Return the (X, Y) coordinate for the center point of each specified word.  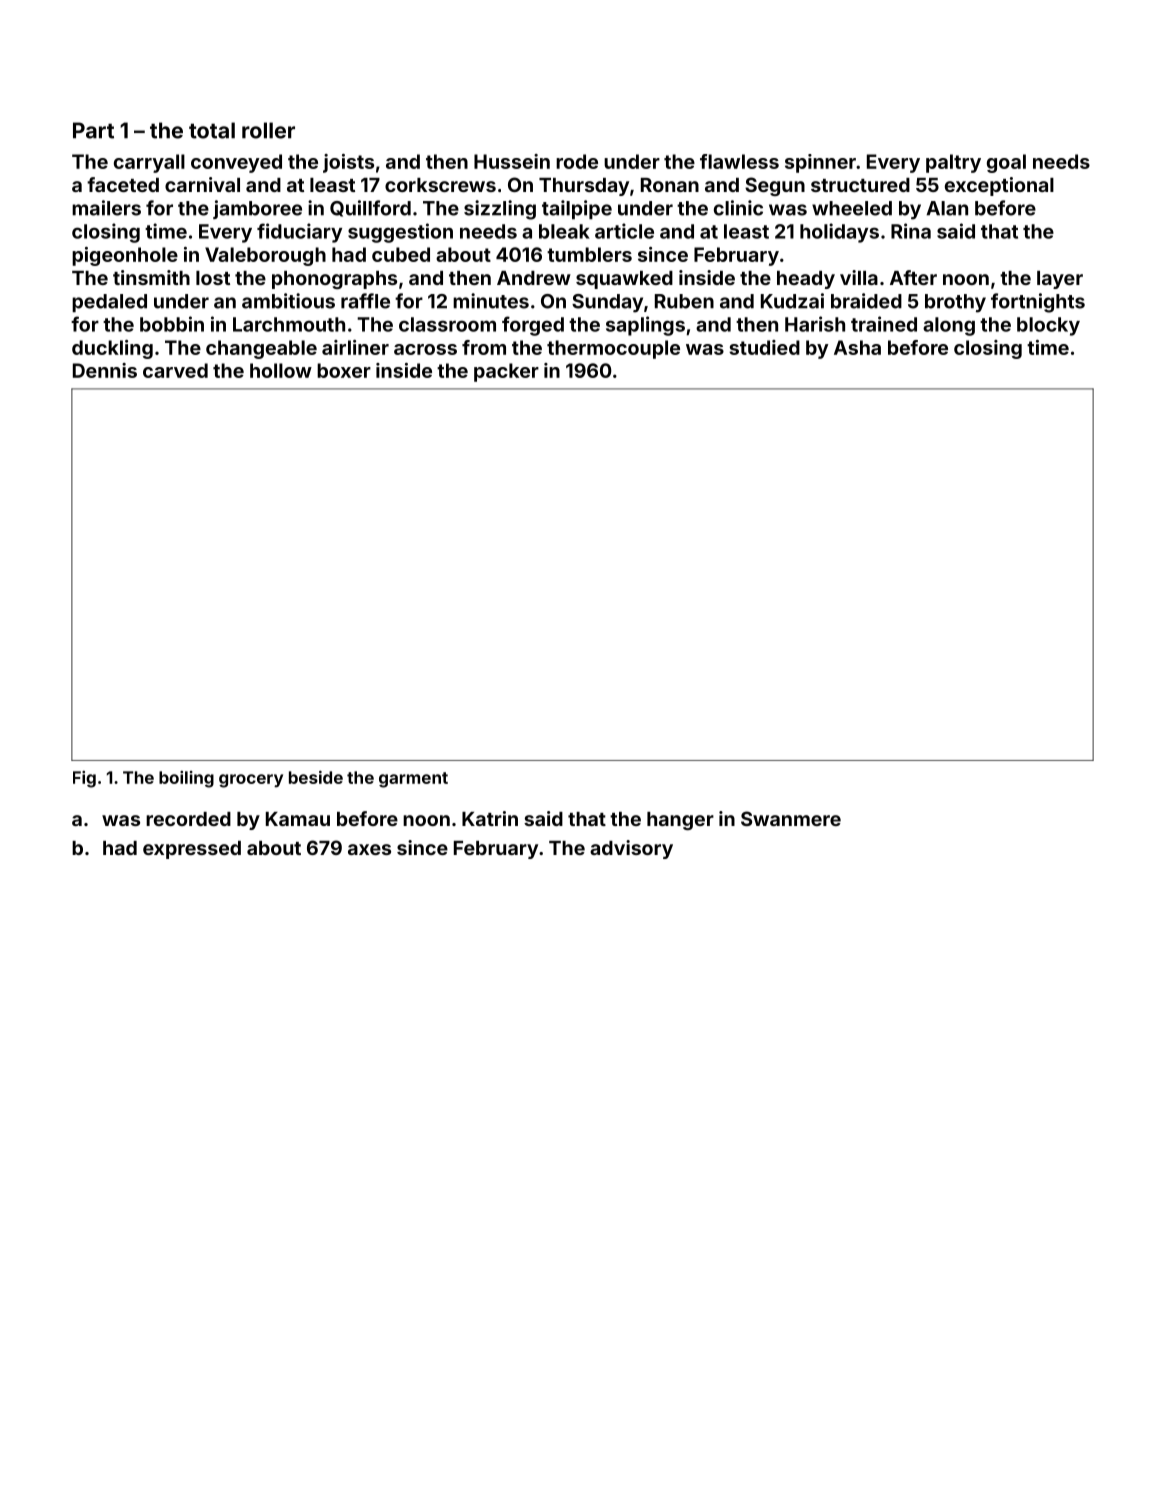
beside (316, 777)
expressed (192, 850)
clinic (738, 208)
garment (413, 780)
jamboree (257, 209)
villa (859, 277)
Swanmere (791, 818)
